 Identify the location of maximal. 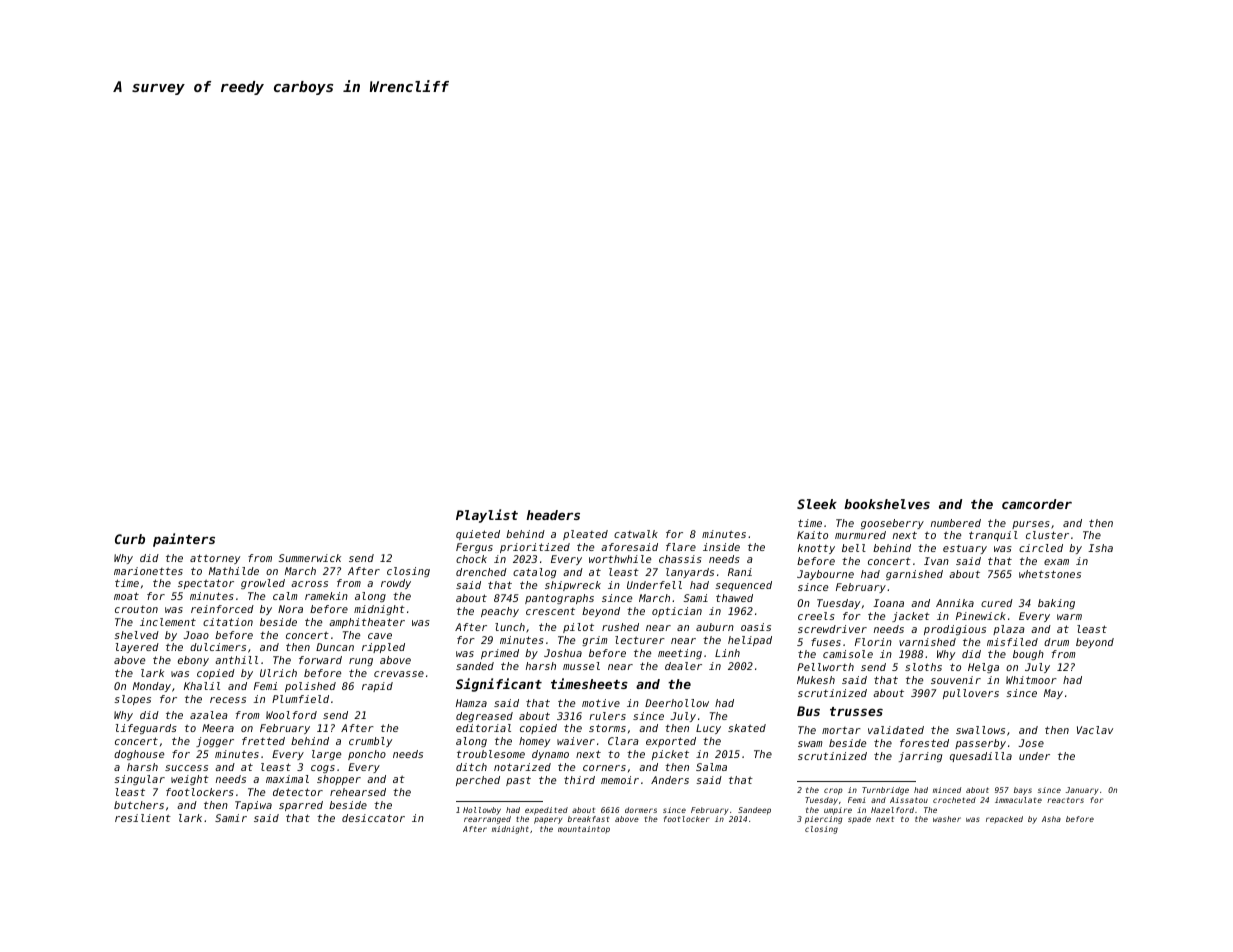
(287, 779).
